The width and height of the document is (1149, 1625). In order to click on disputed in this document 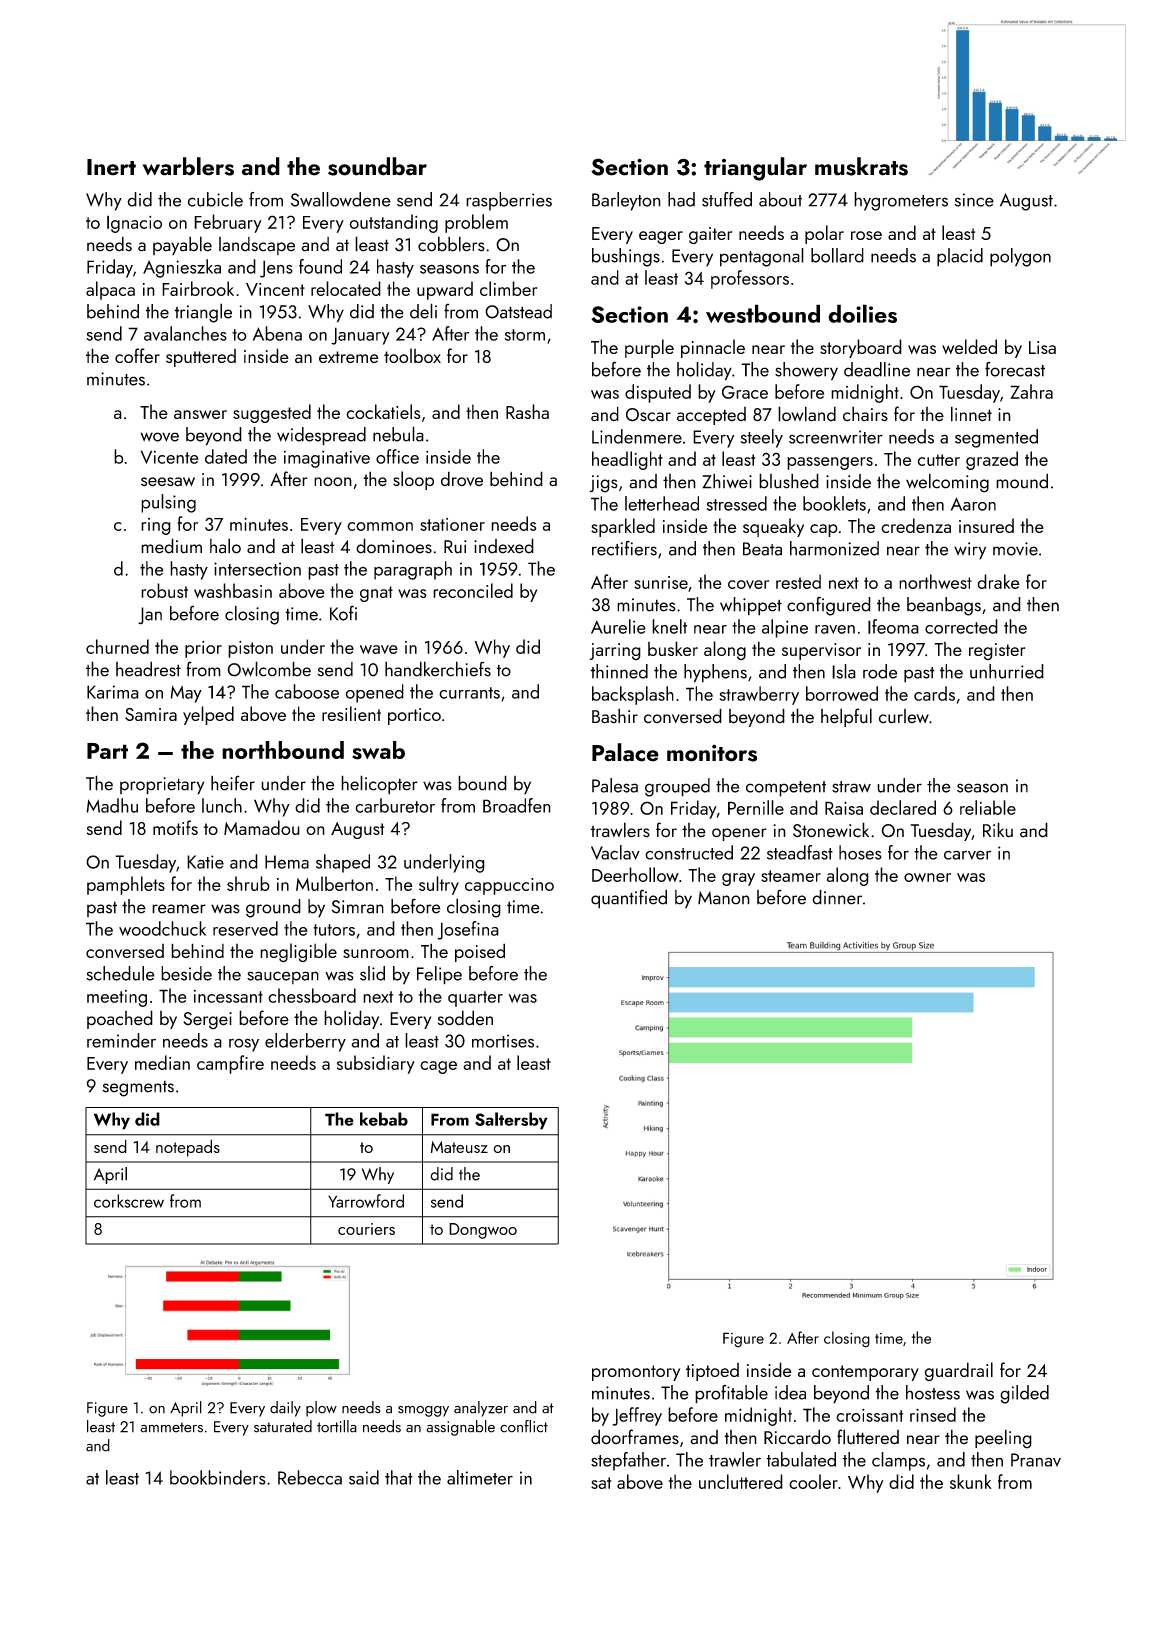, I will do `click(658, 393)`.
